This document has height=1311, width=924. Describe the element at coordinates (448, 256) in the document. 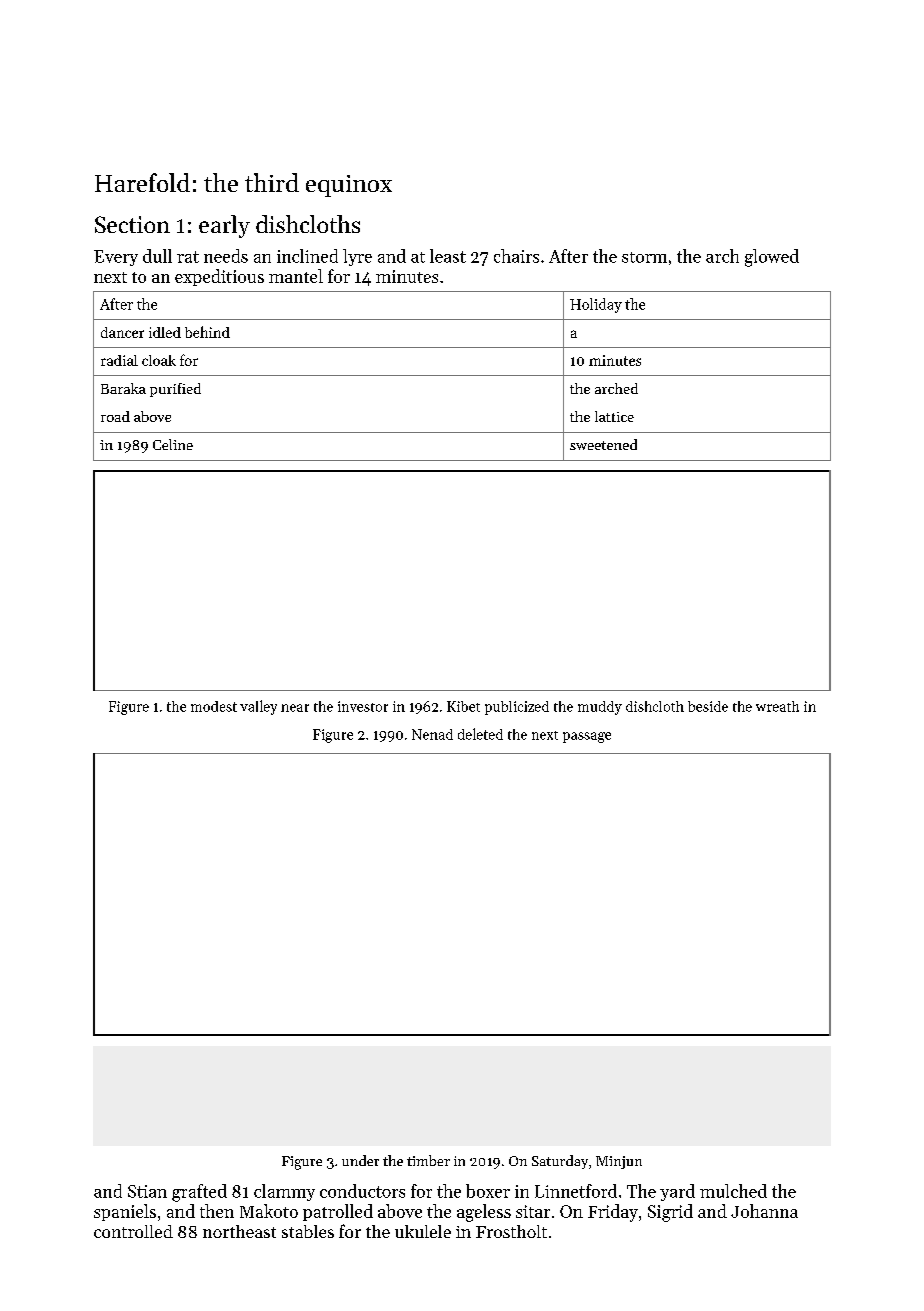

I see `least` at that location.
